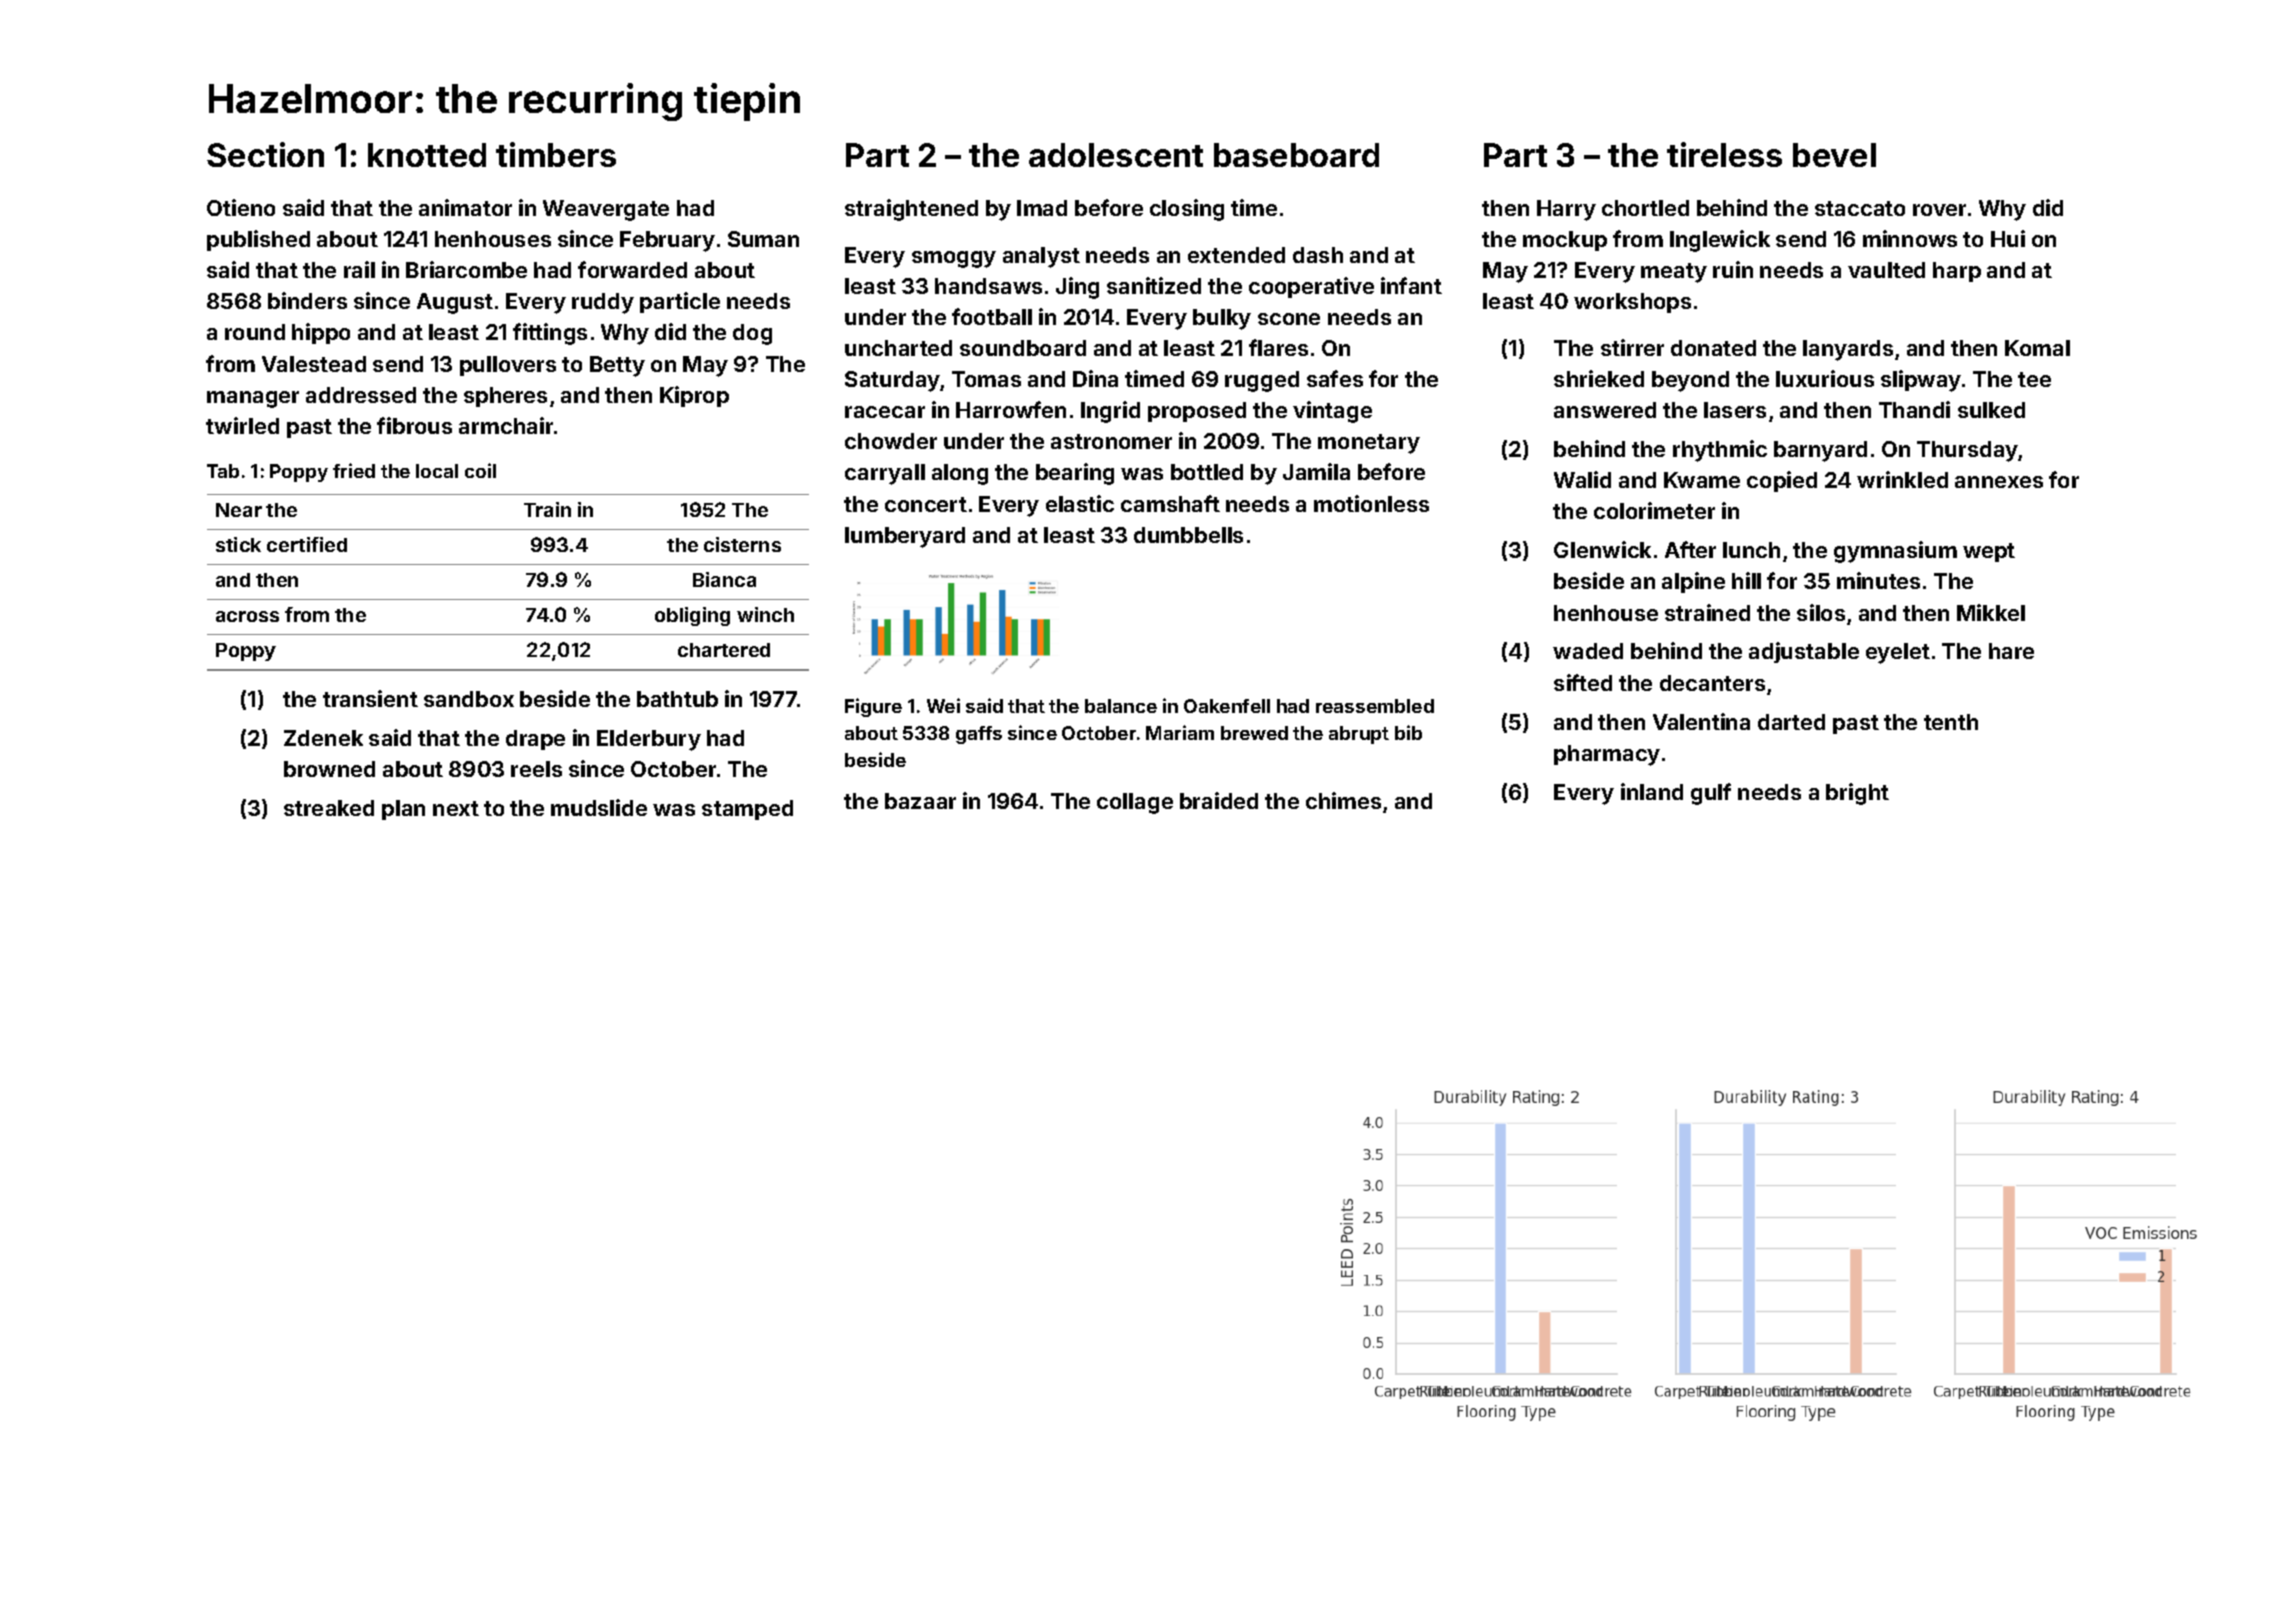  Describe the element at coordinates (247, 616) in the screenshot. I see `across` at that location.
